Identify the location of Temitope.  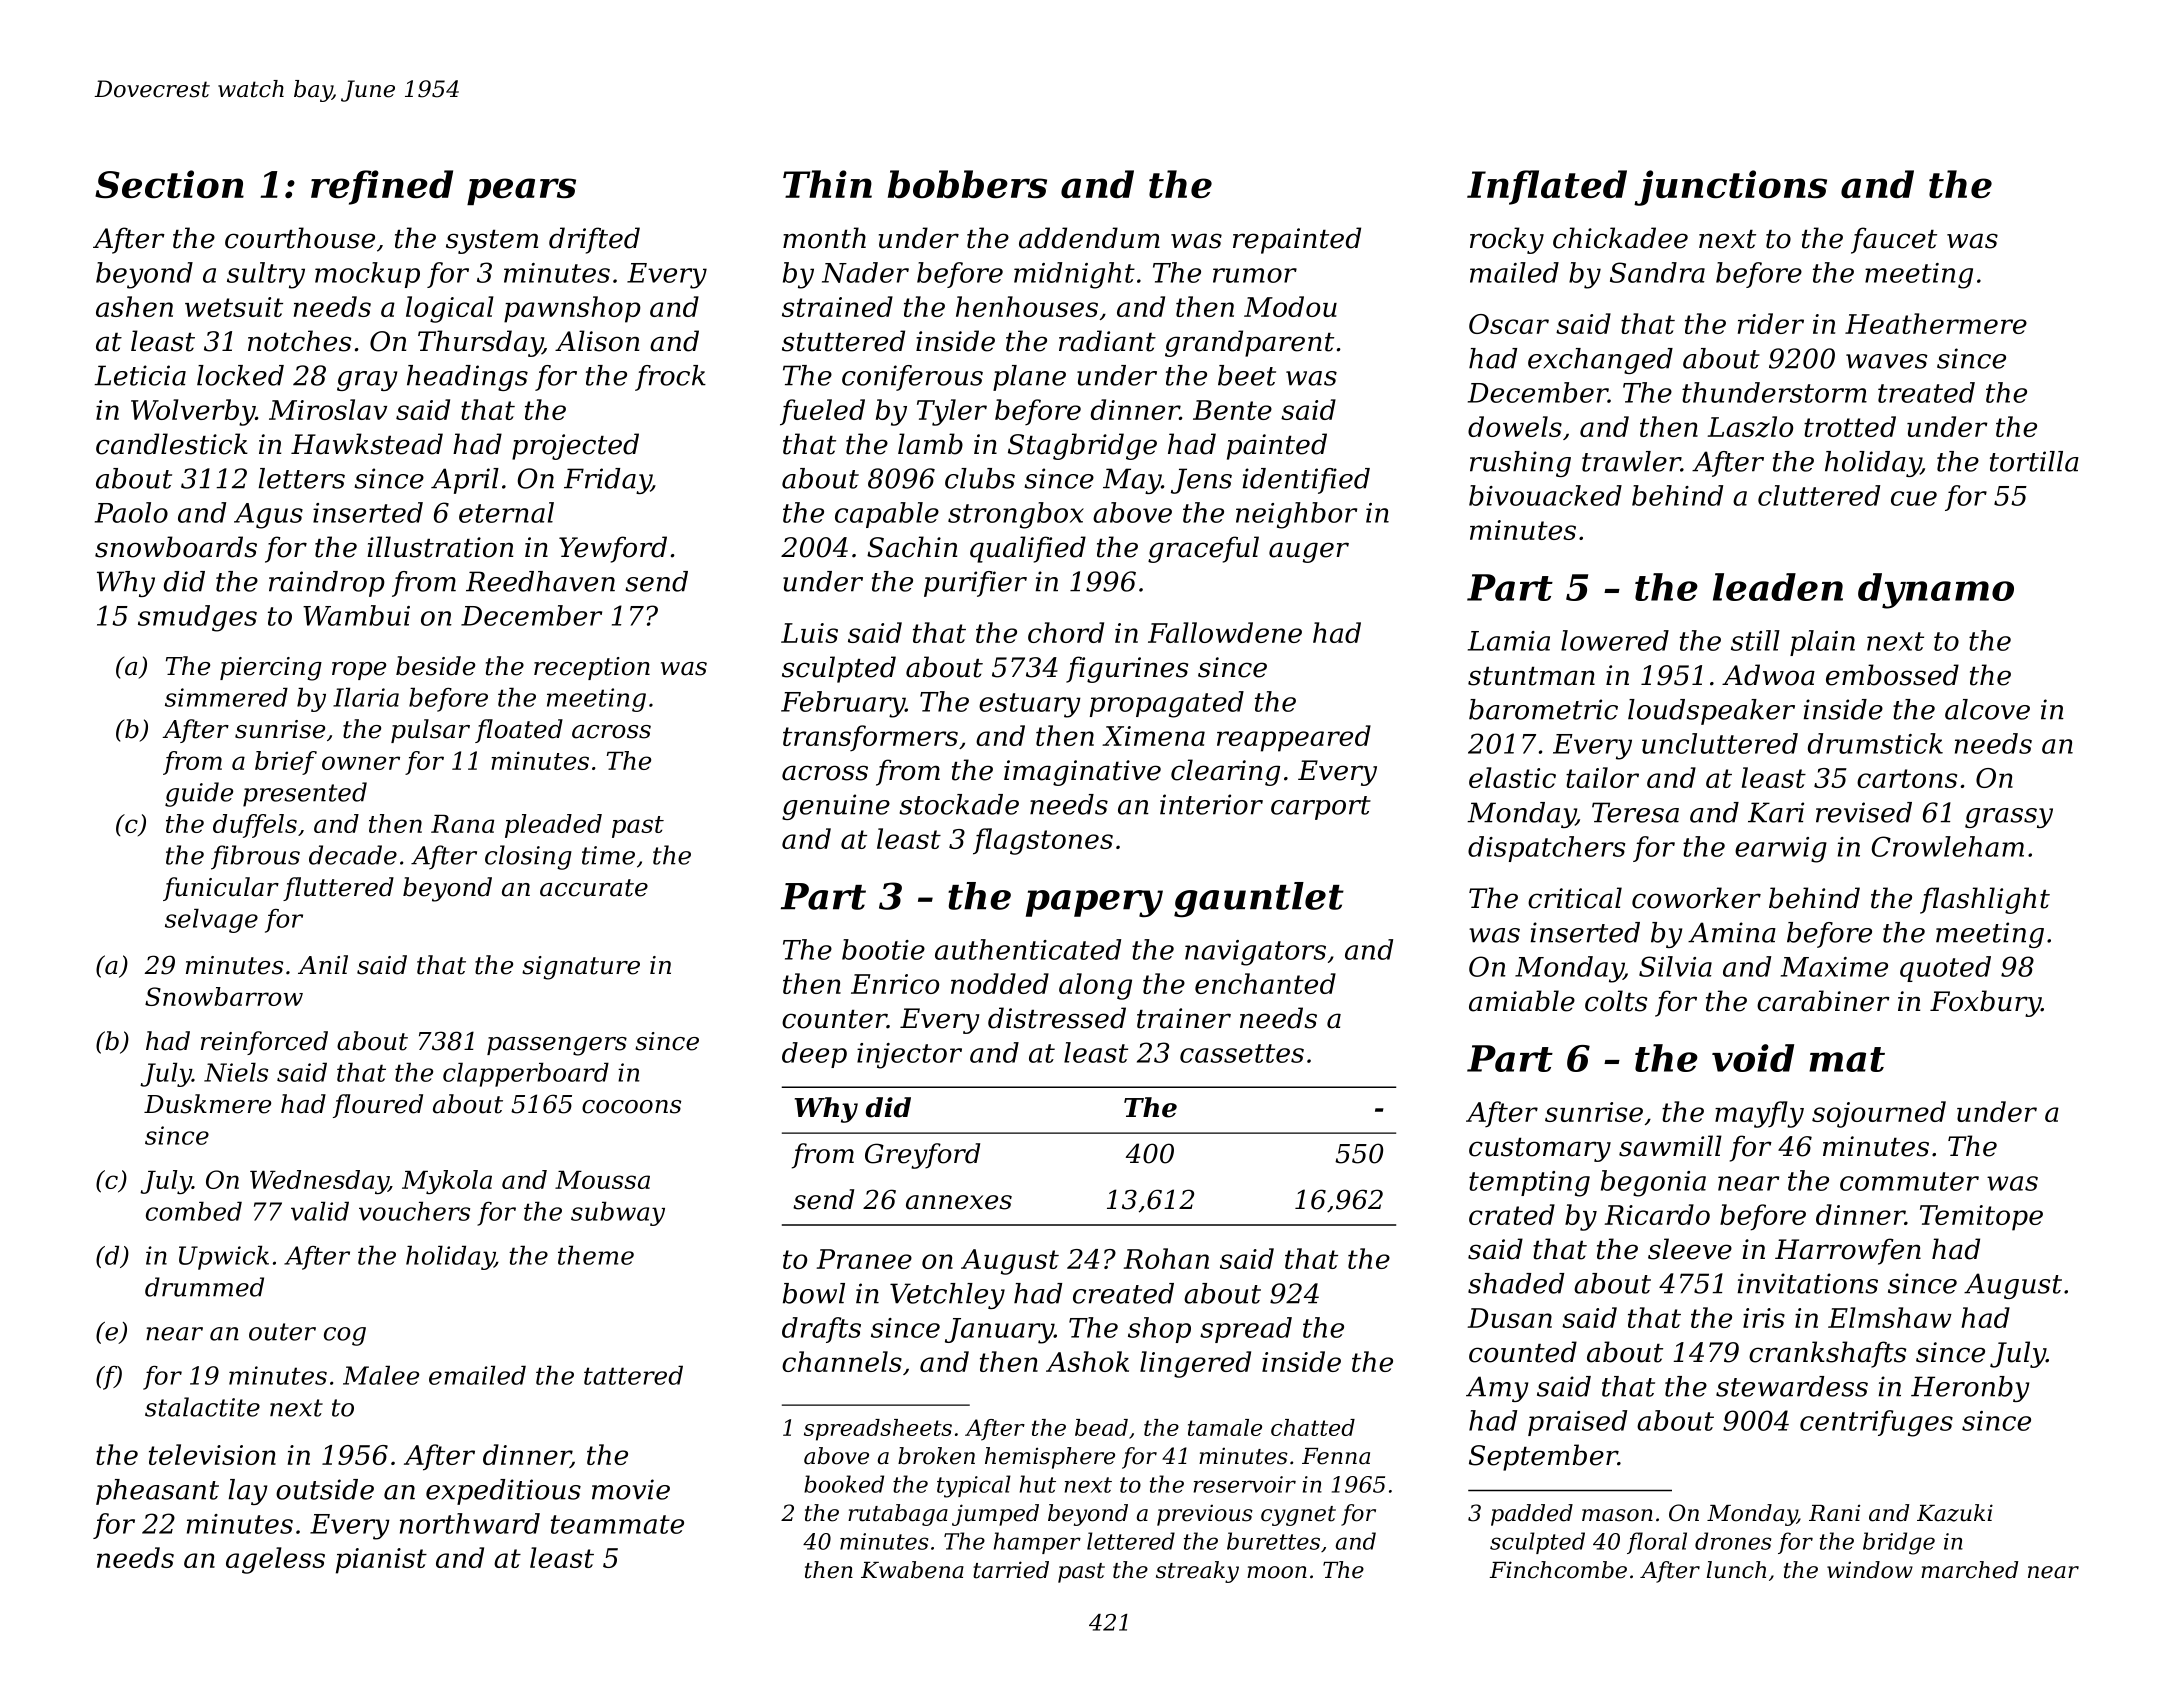
(1981, 1218).
